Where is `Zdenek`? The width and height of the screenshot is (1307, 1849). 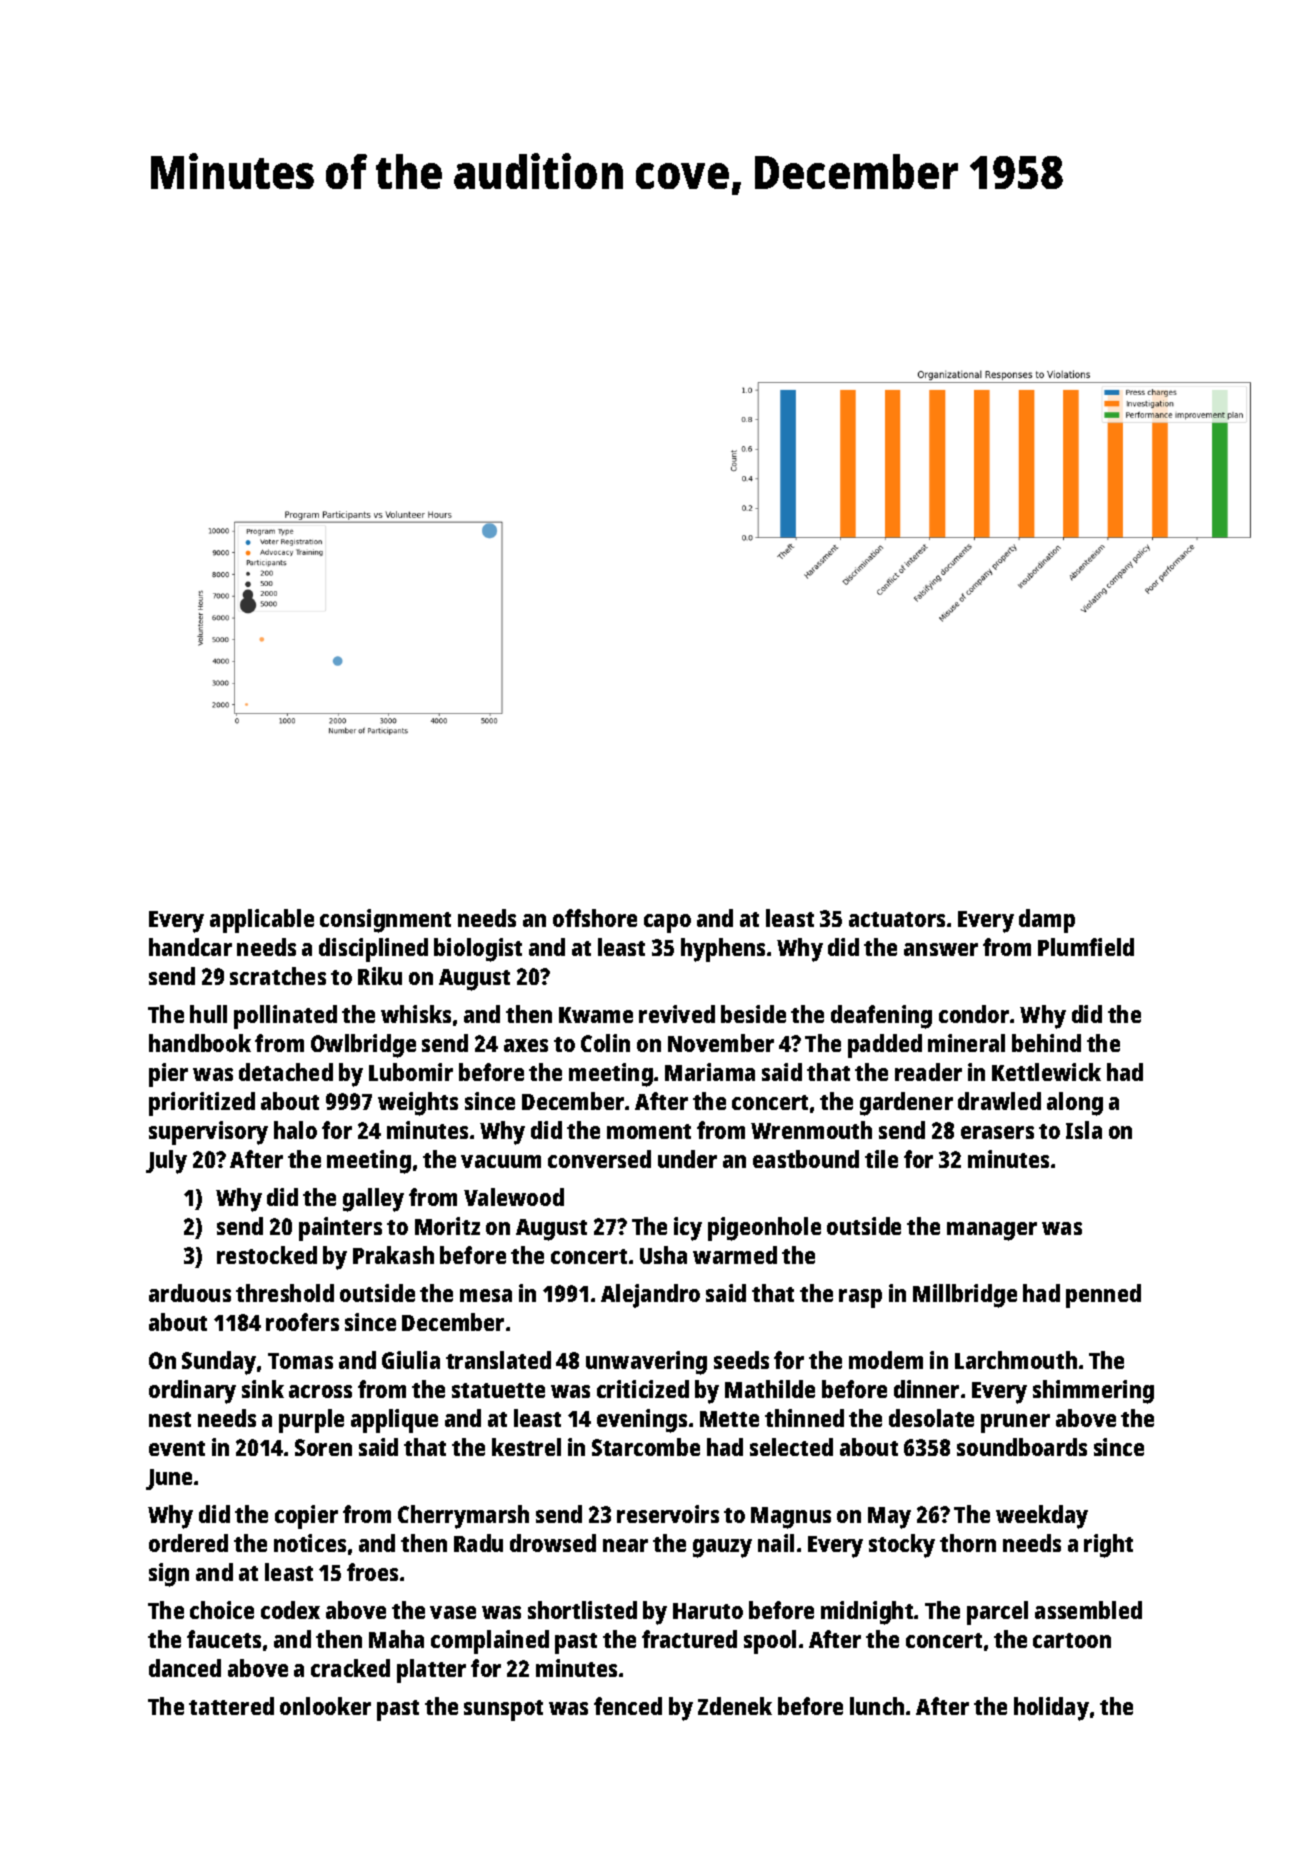
Zdenek is located at coordinates (735, 1706).
